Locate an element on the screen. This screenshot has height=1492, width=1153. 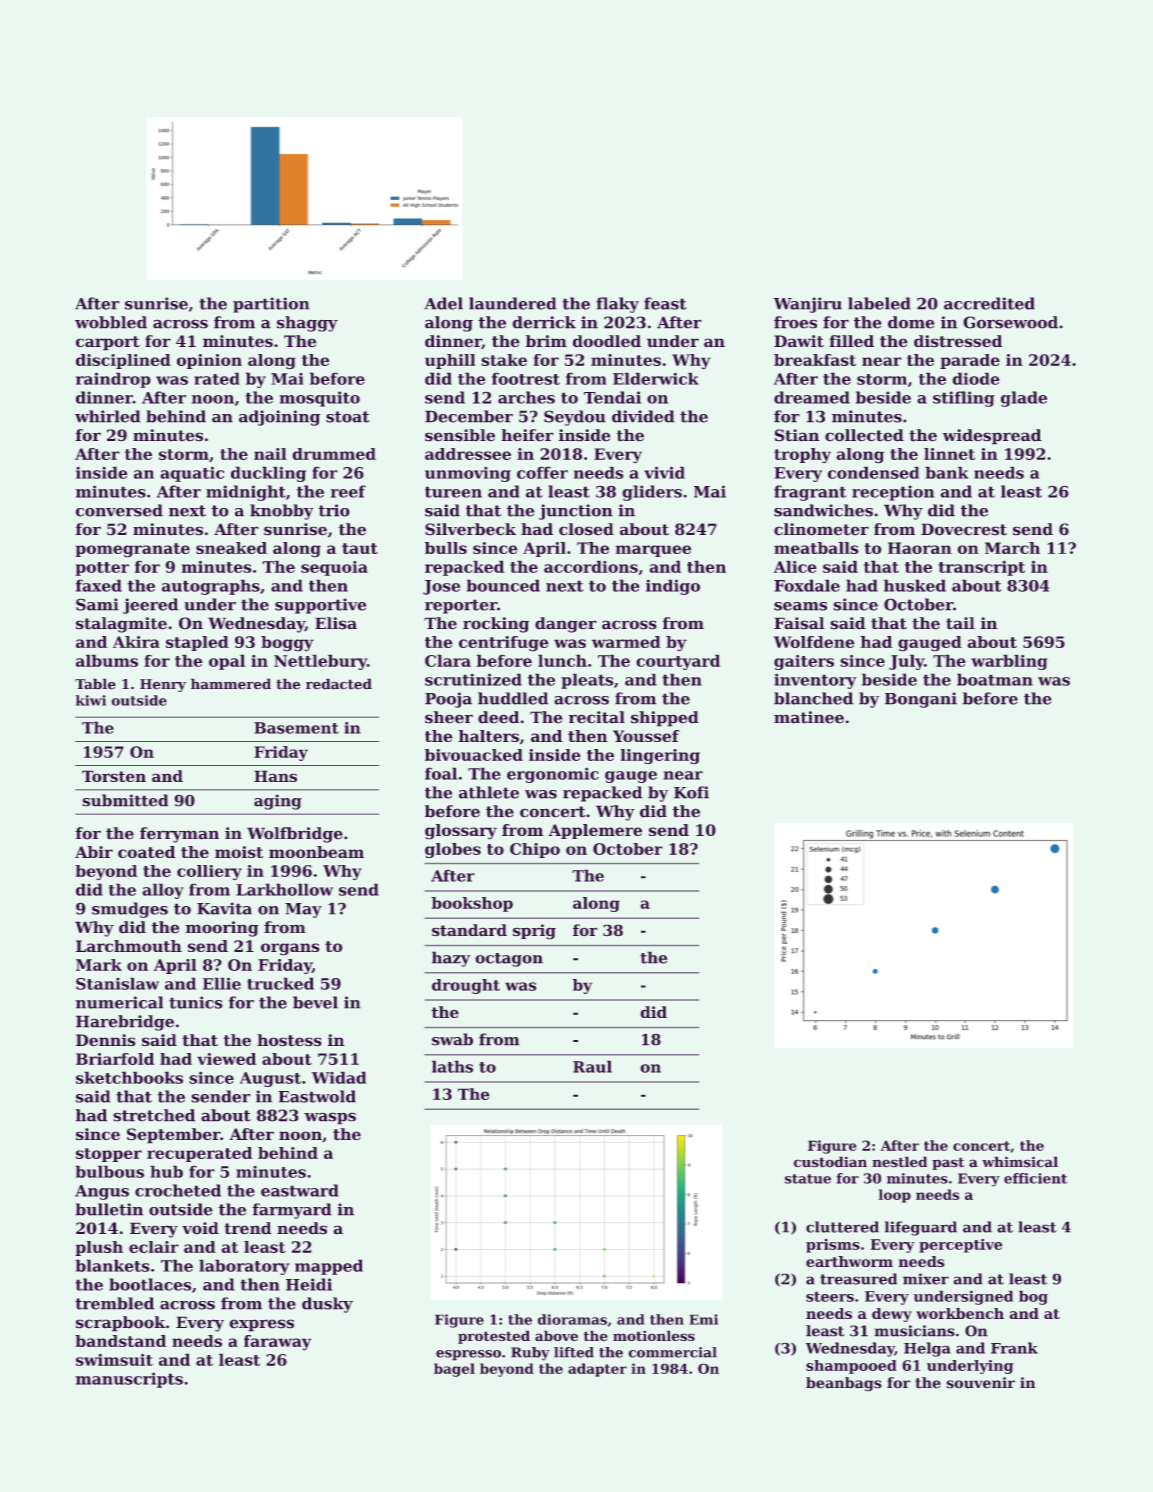
Raul is located at coordinates (592, 1066).
